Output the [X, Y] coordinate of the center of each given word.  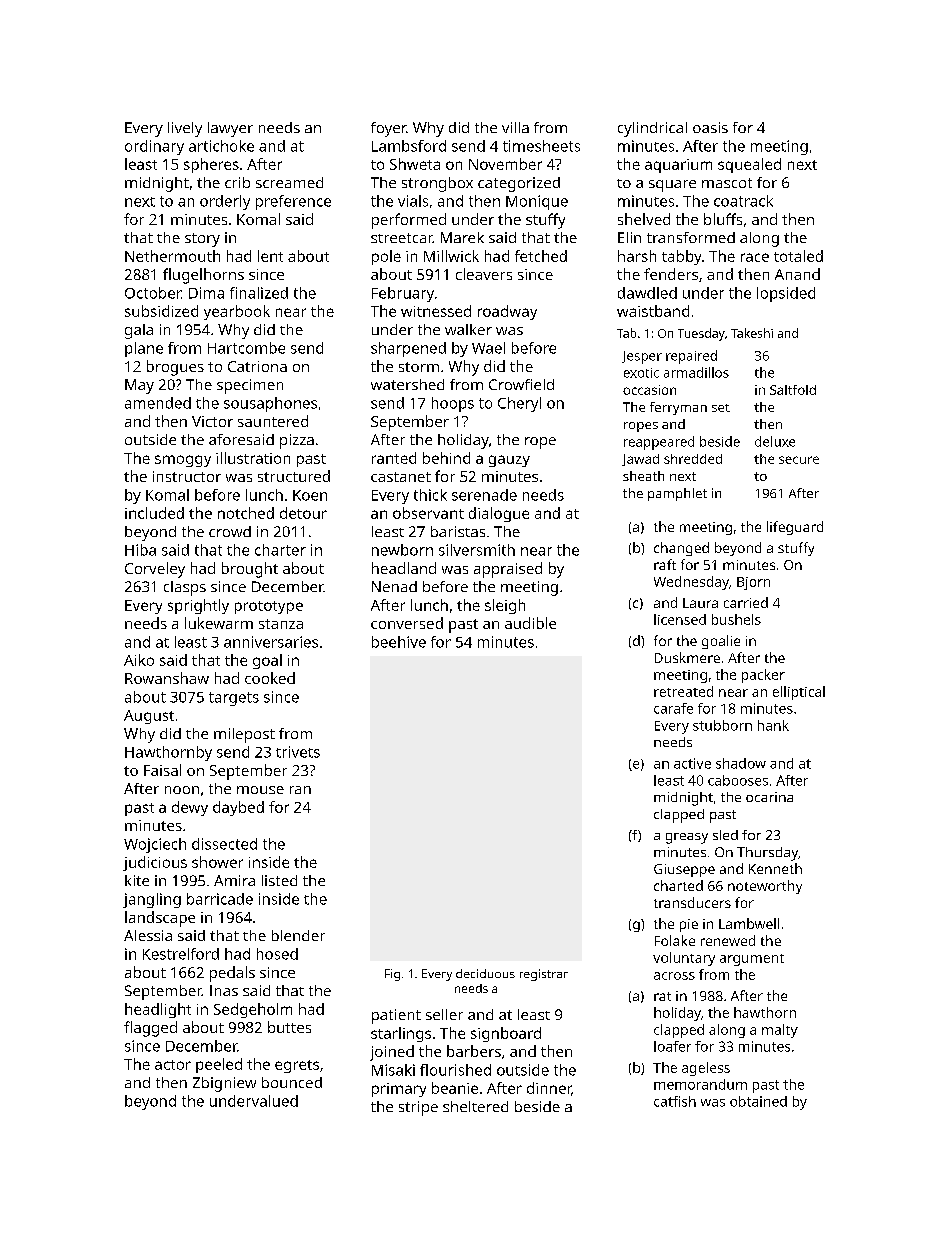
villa [515, 127]
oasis [710, 127]
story [202, 240]
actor [173, 1065]
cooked [270, 678]
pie [689, 925]
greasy [687, 838]
